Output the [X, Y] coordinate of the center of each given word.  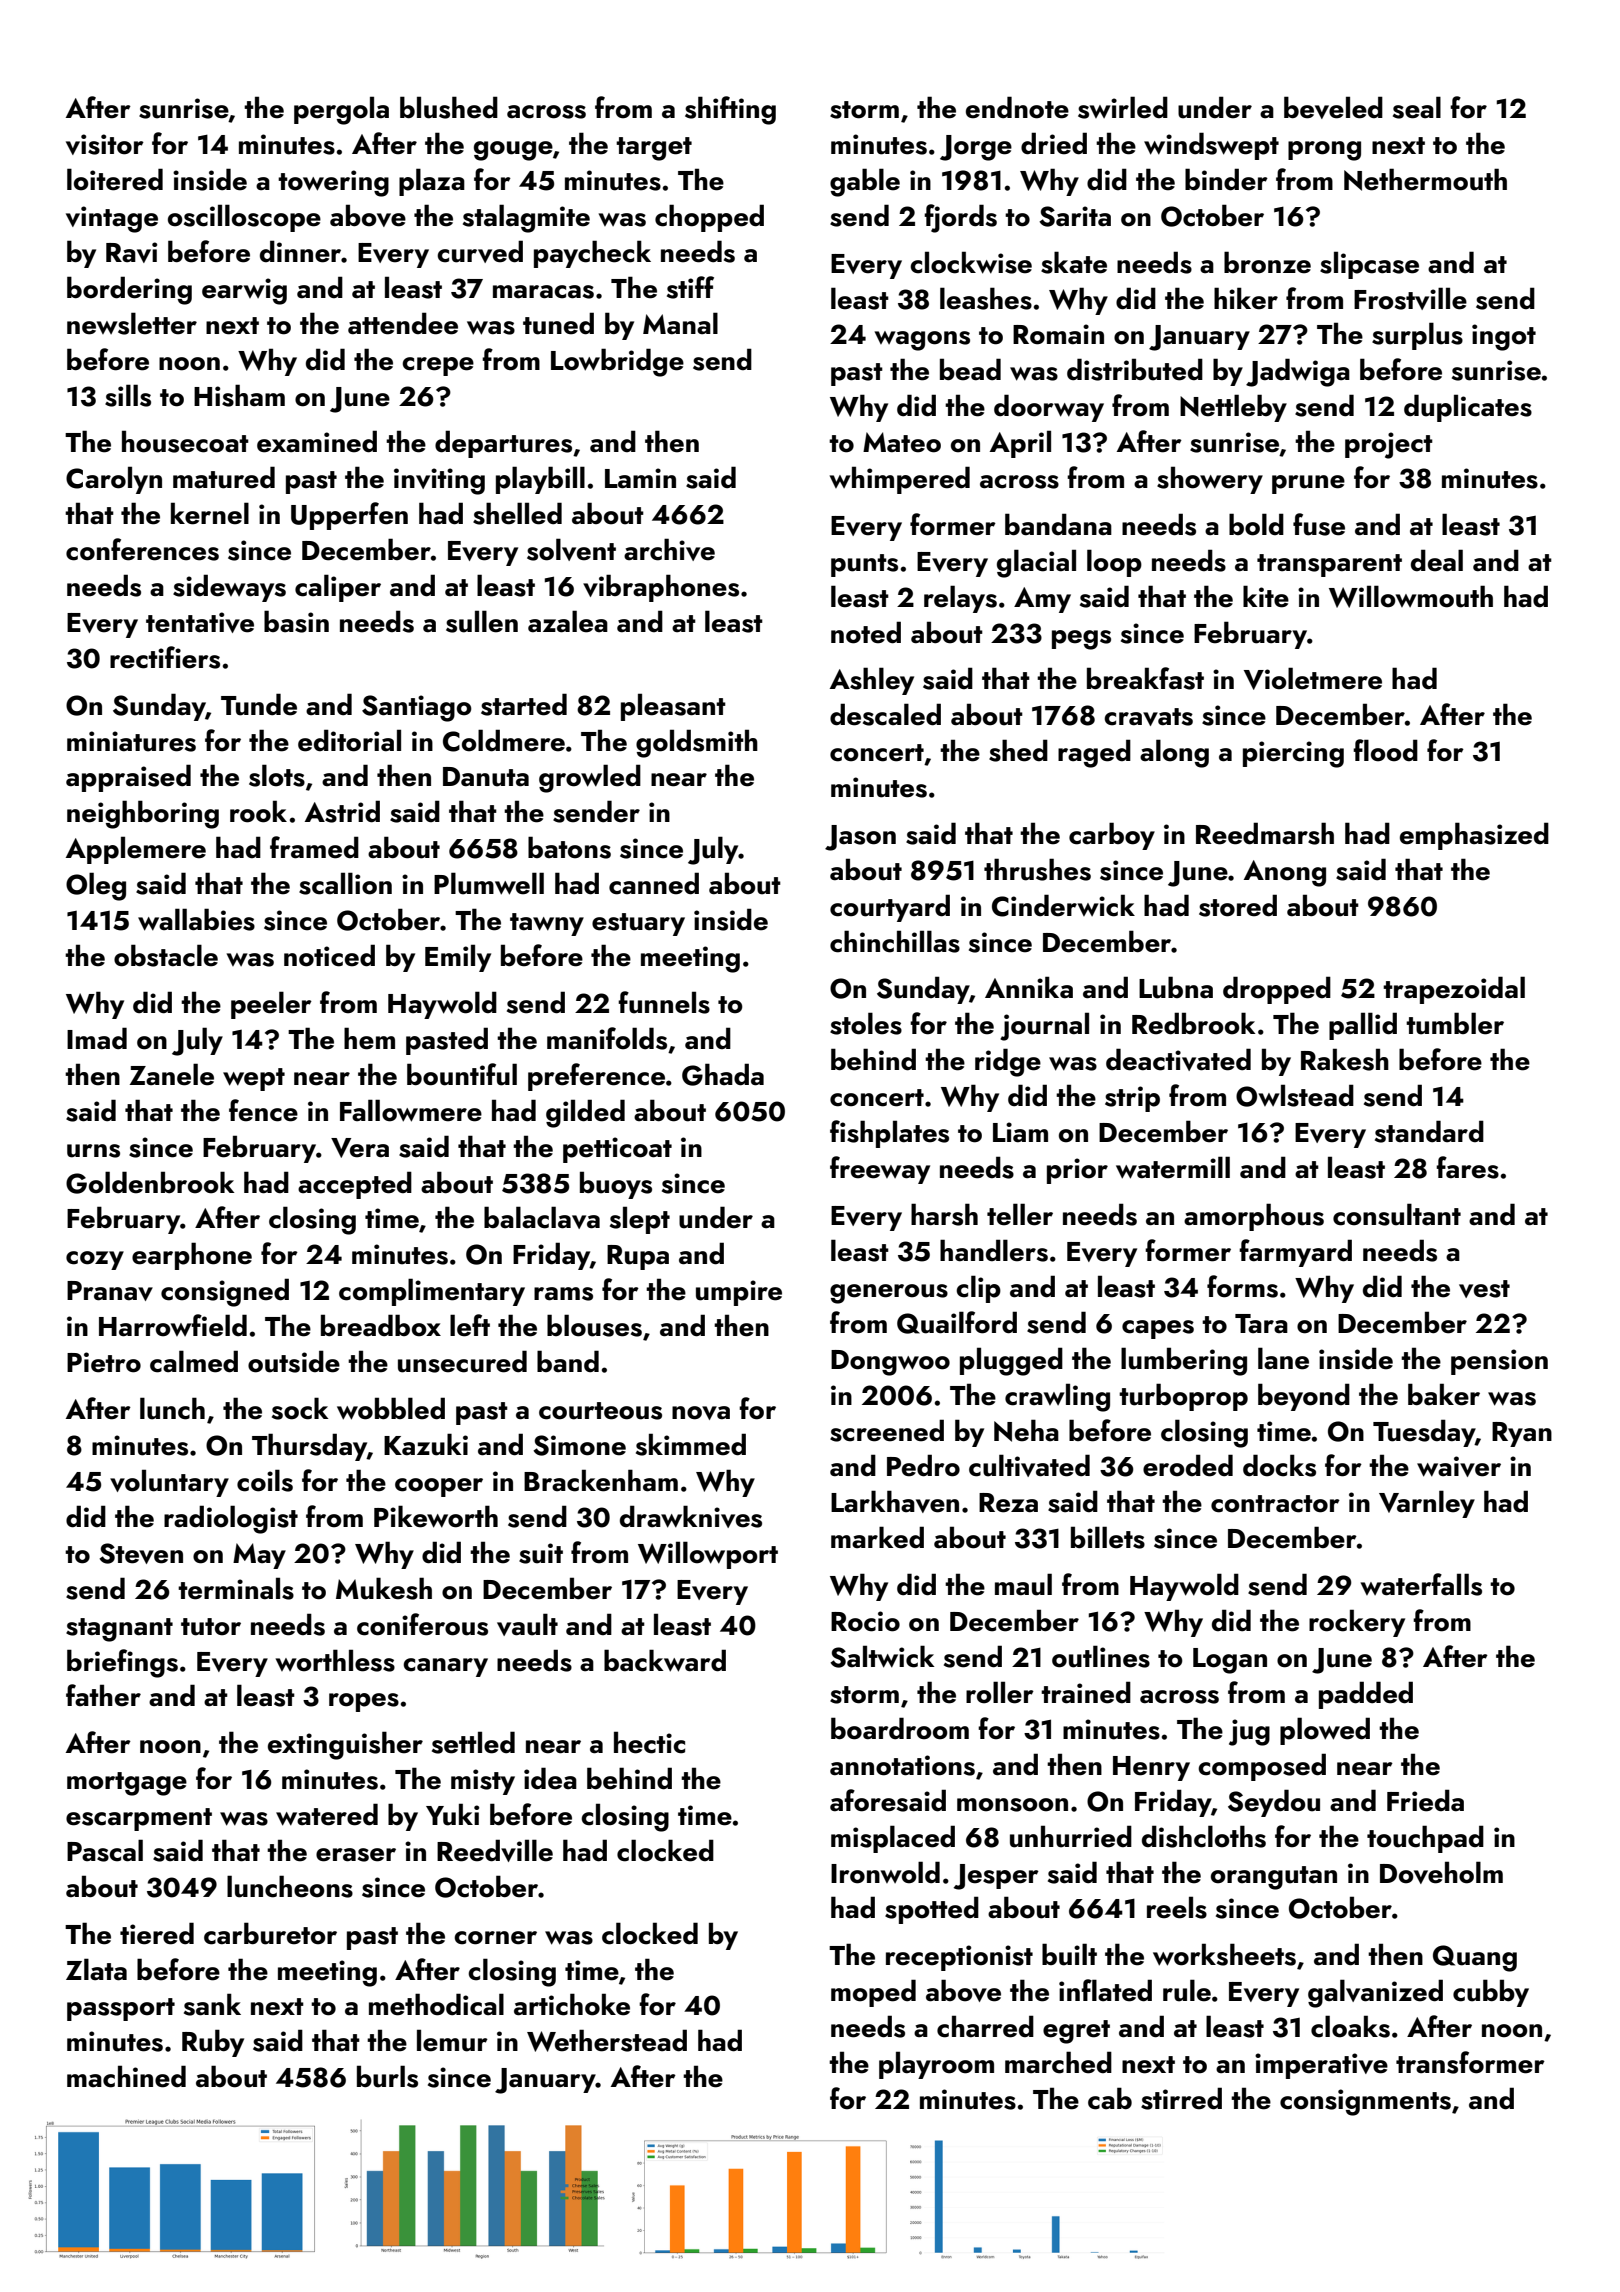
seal [1417, 107]
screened [887, 1430]
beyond [1304, 1397]
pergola [341, 110]
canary [445, 1667]
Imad [97, 1038]
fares [1467, 1167]
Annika [1029, 987]
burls [387, 2076]
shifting [730, 110]
